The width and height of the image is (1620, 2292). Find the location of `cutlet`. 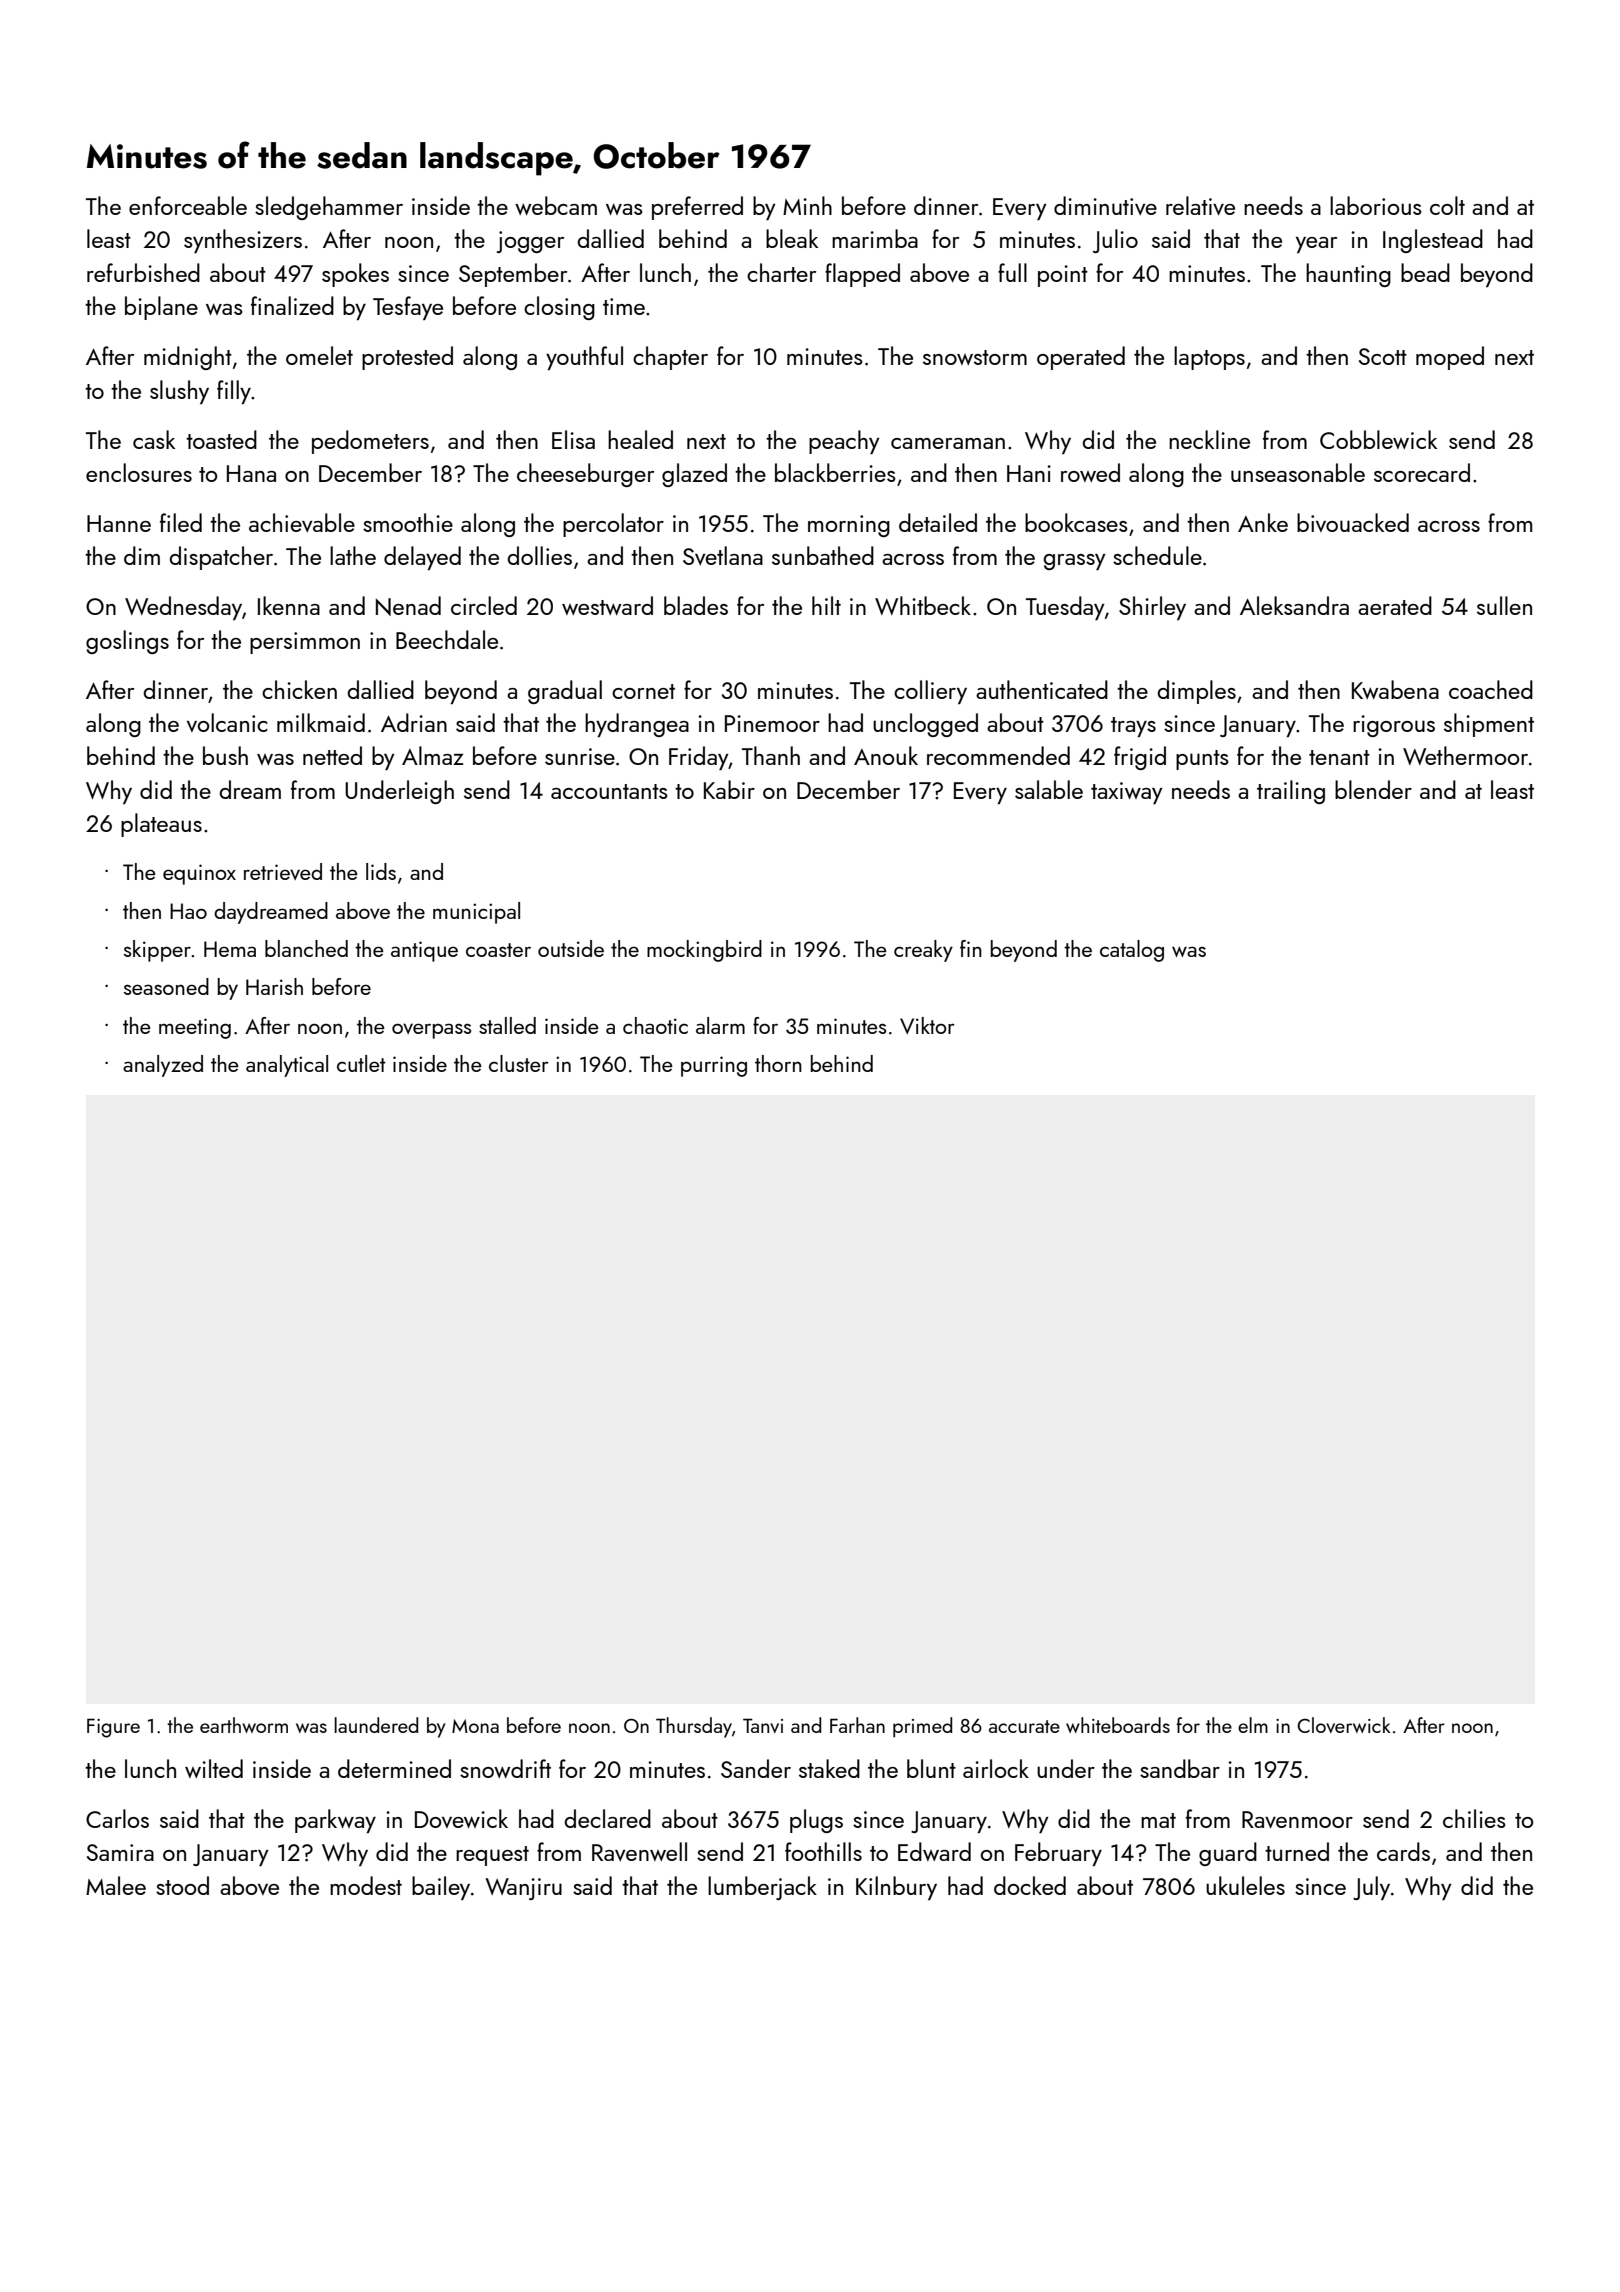

cutlet is located at coordinates (361, 1063).
